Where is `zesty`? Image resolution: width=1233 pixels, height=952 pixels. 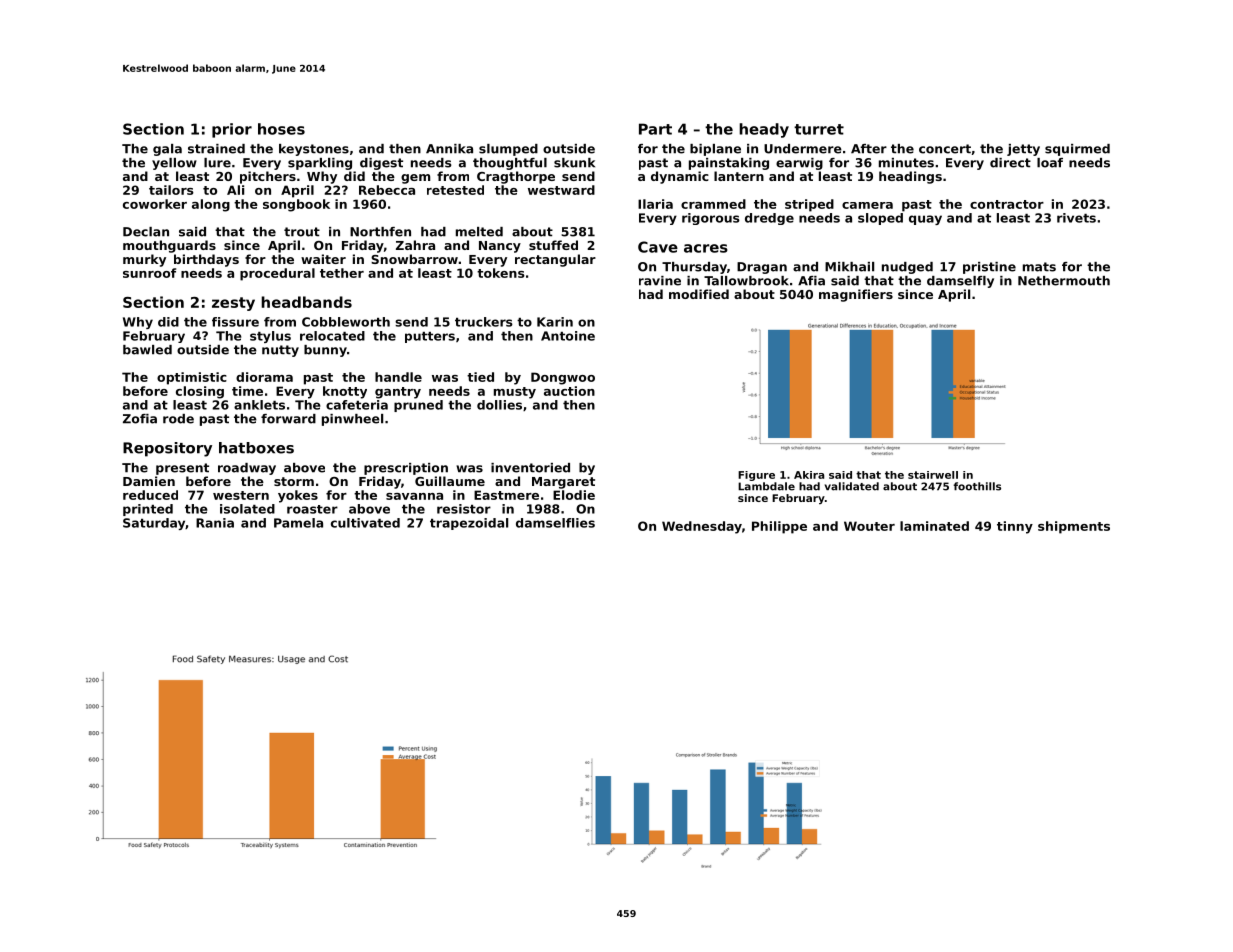 zesty is located at coordinates (233, 304).
